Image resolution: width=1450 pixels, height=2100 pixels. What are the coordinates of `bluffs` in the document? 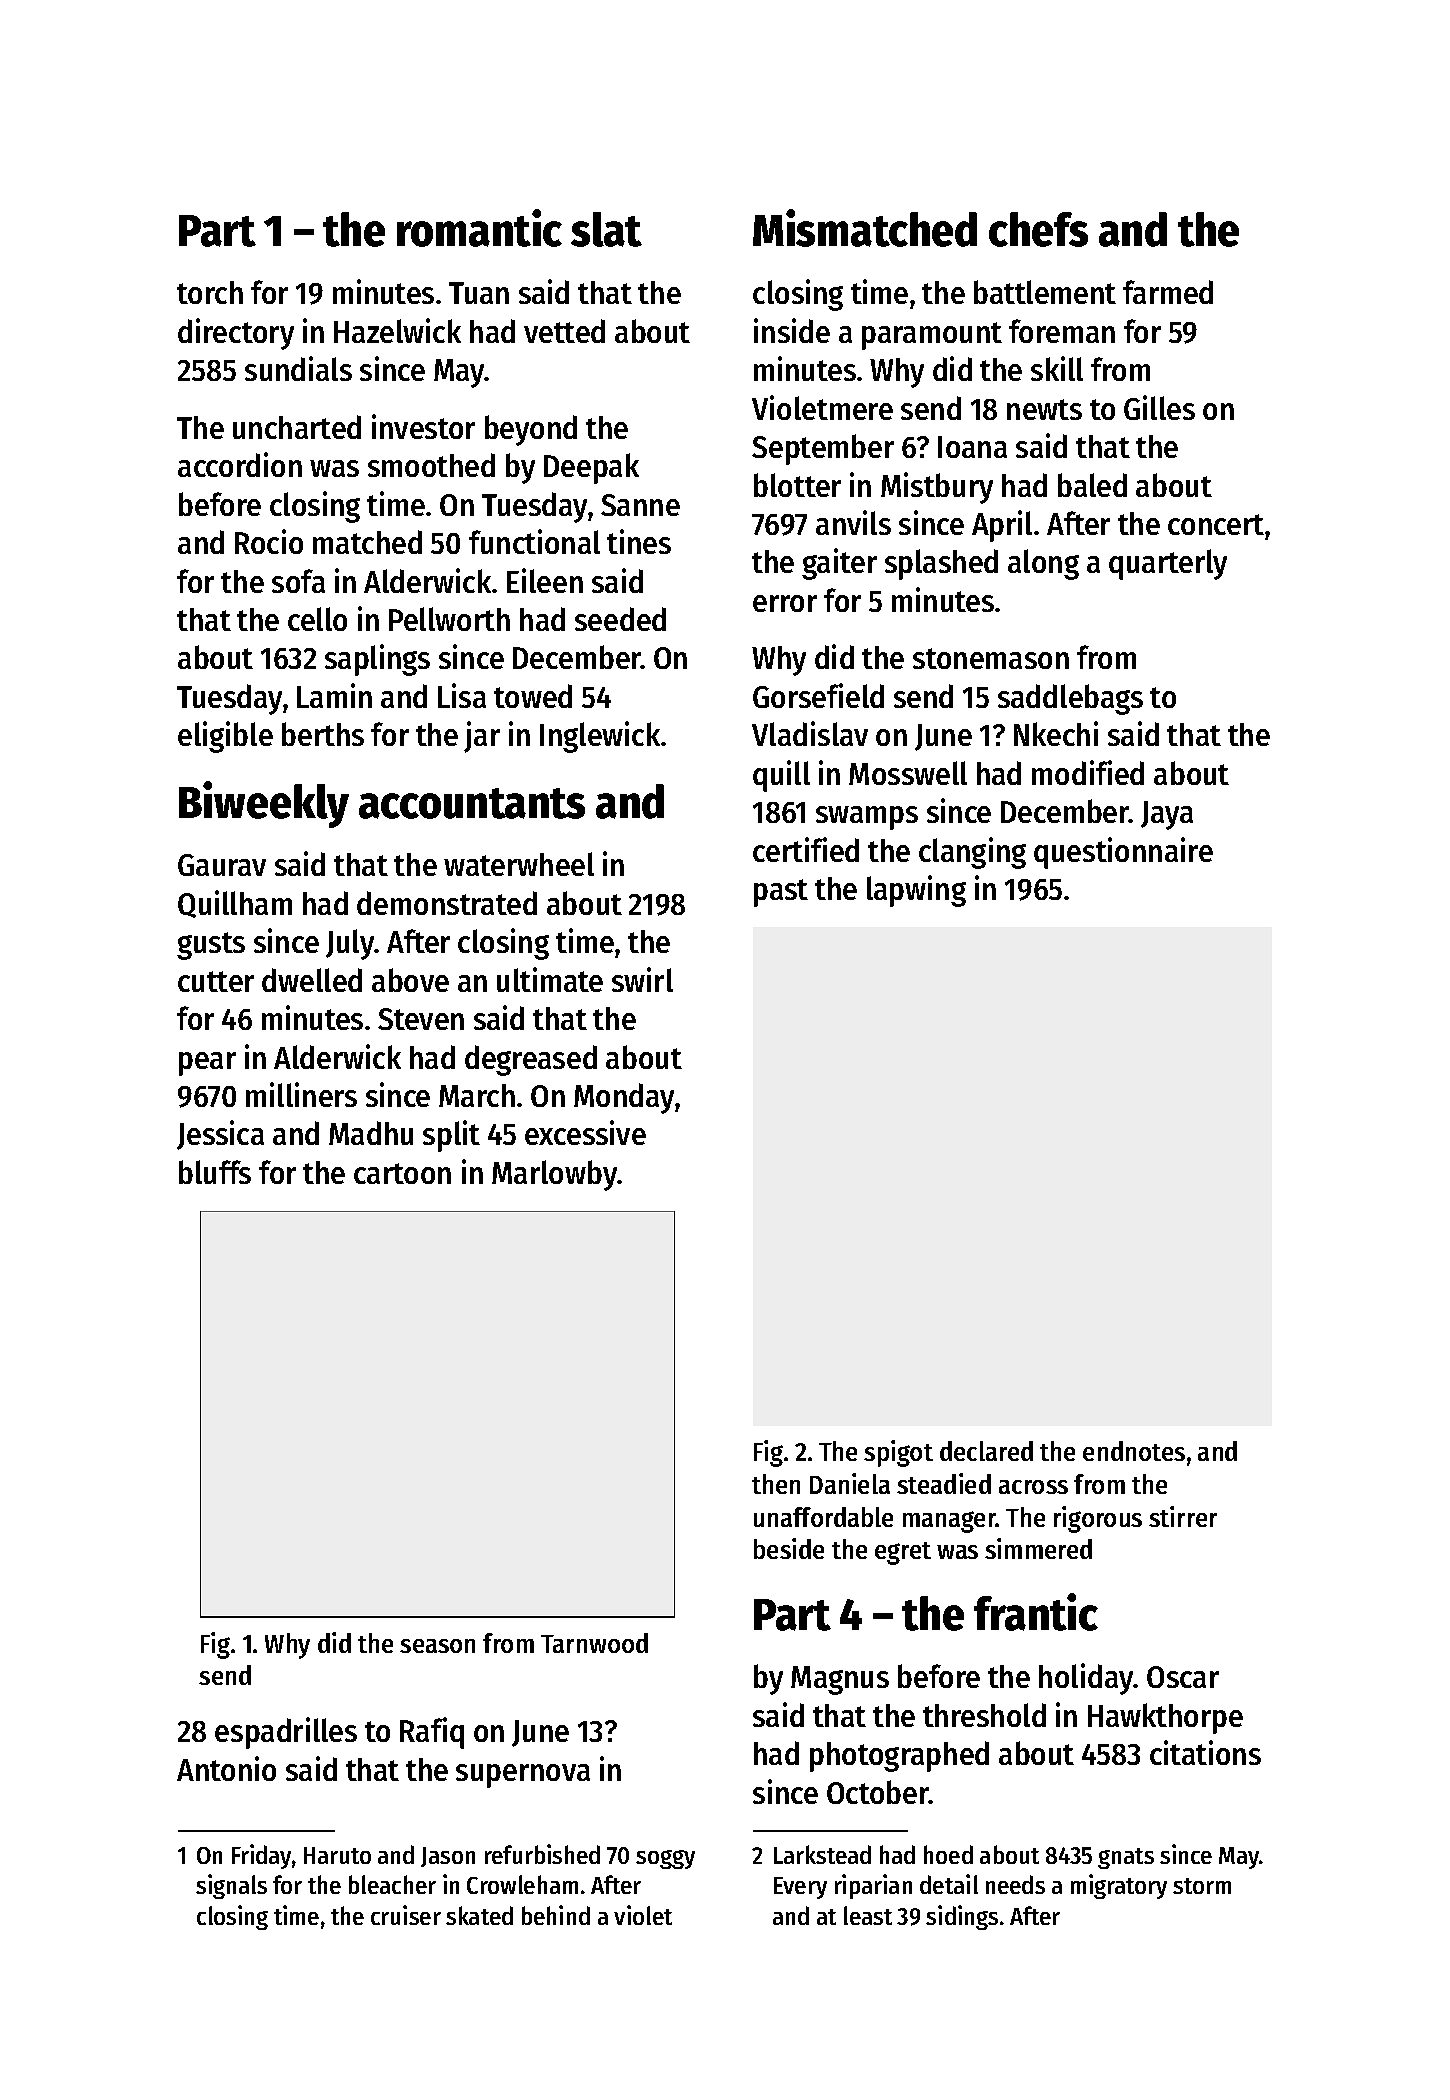 It's located at (215, 1172).
